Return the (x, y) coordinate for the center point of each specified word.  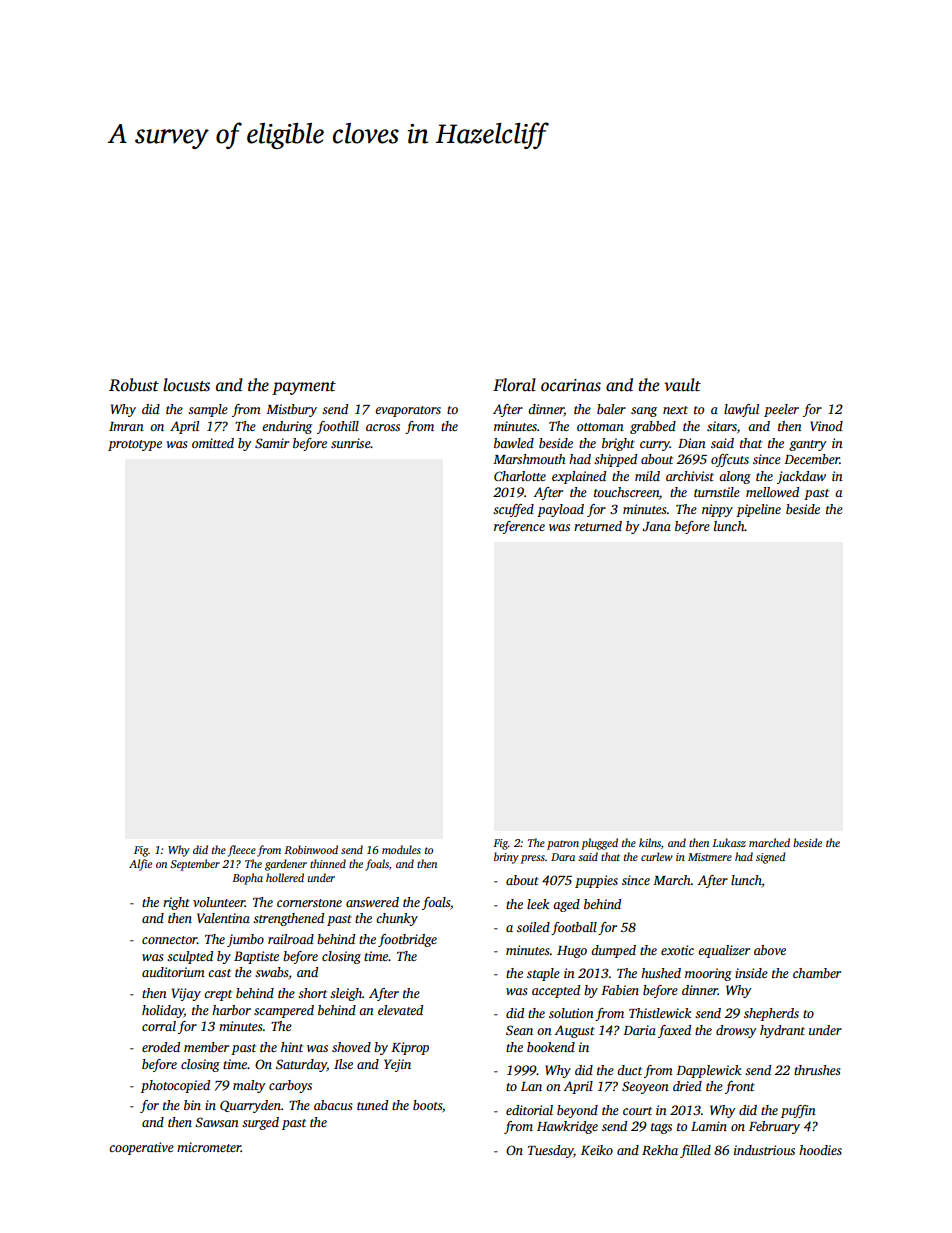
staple (543, 974)
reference (519, 527)
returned (598, 526)
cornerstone (309, 903)
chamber (817, 973)
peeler (781, 410)
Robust (134, 385)
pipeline (758, 510)
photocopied (175, 1086)
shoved (351, 1047)
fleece (242, 851)
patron (563, 845)
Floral (514, 385)
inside (751, 973)
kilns (650, 842)
